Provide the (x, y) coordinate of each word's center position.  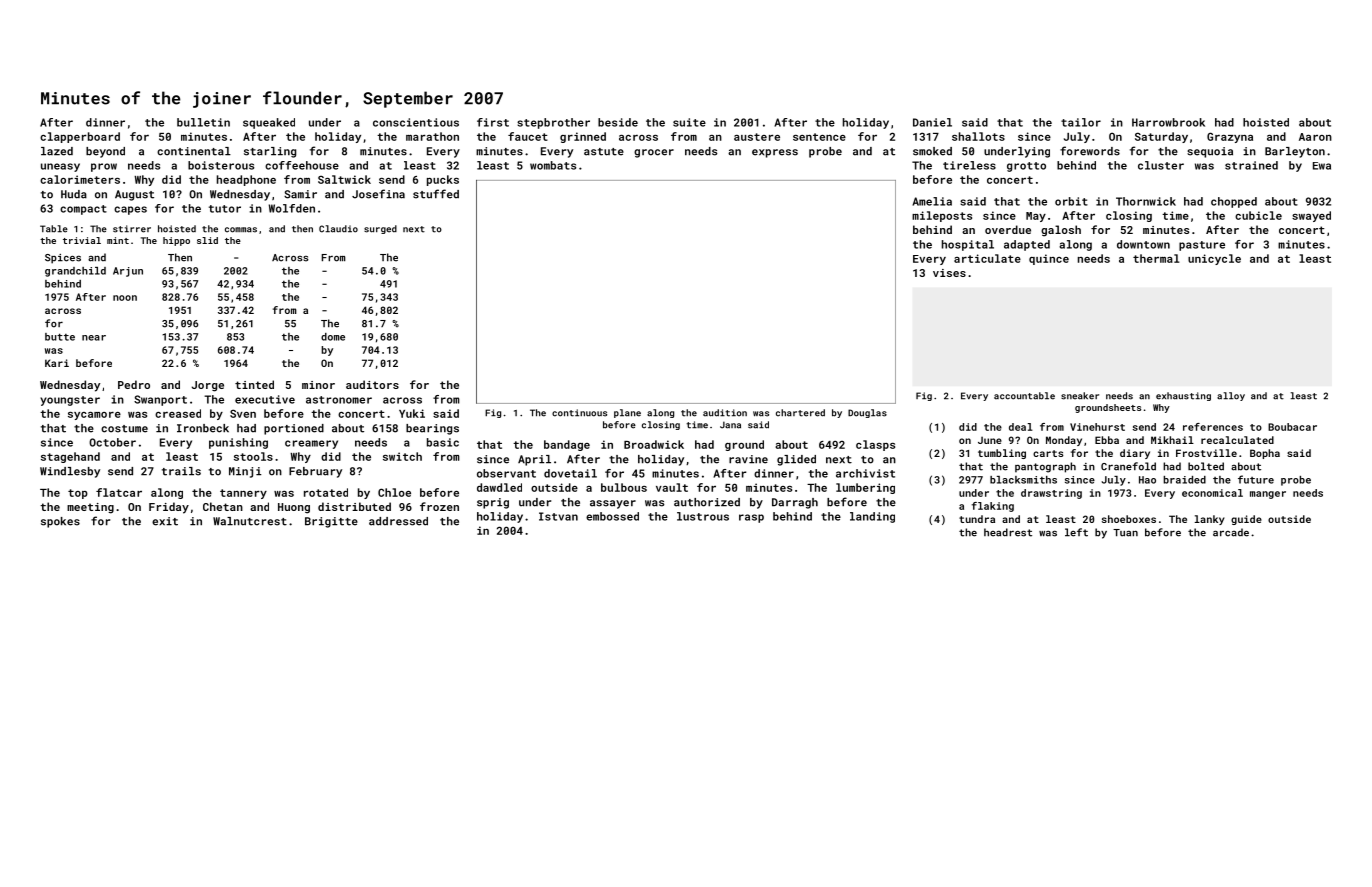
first (493, 122)
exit (165, 521)
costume (124, 429)
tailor (1081, 122)
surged (380, 229)
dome (333, 337)
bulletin (203, 122)
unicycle (1214, 259)
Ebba (1107, 440)
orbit (1071, 201)
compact (83, 210)
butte (60, 337)
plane (627, 413)
